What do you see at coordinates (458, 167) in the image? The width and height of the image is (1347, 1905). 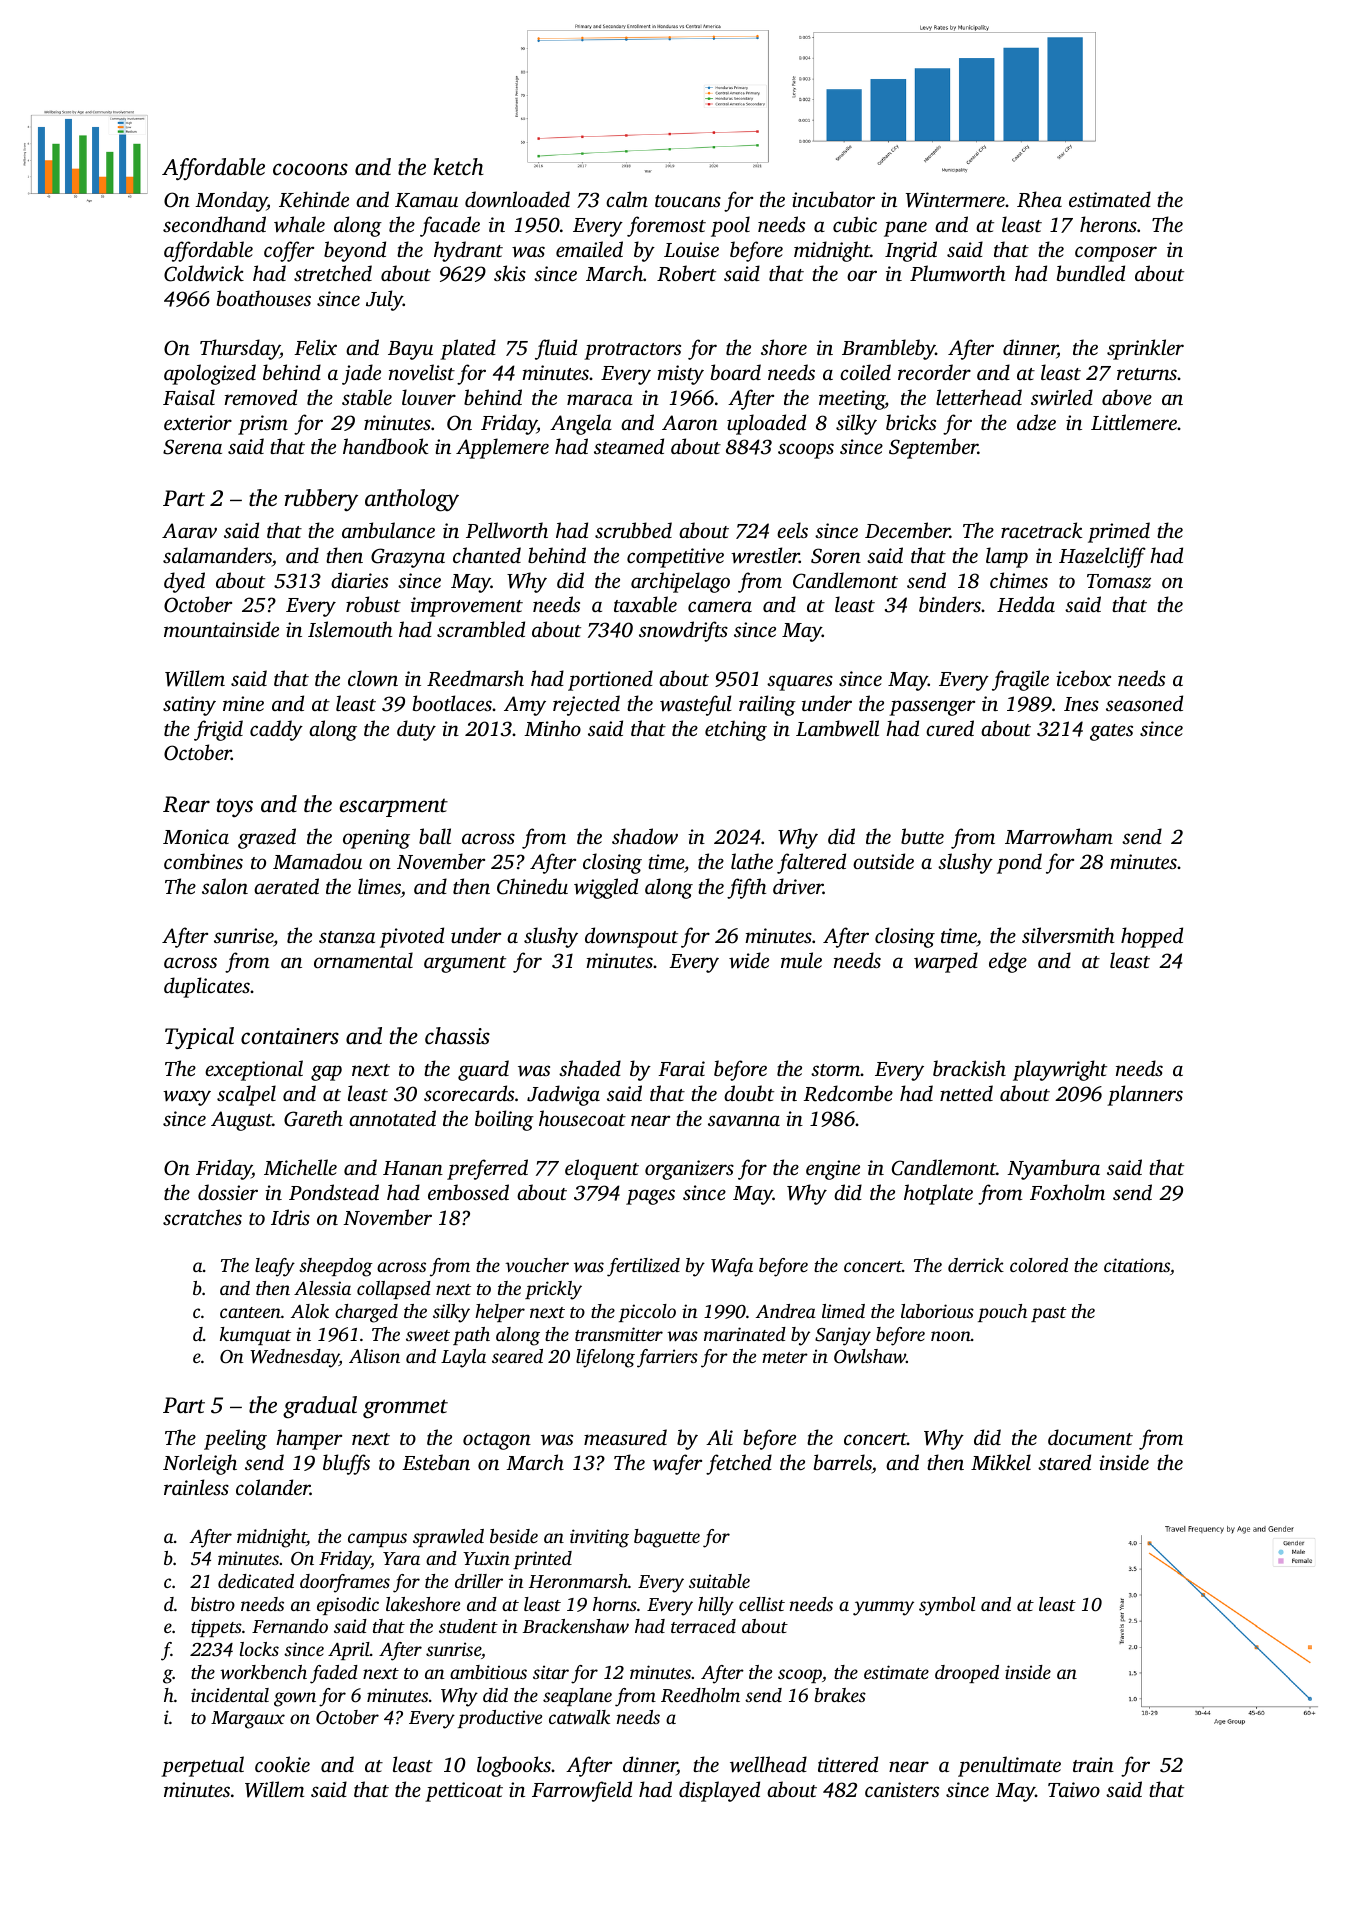 I see `ketch` at bounding box center [458, 167].
